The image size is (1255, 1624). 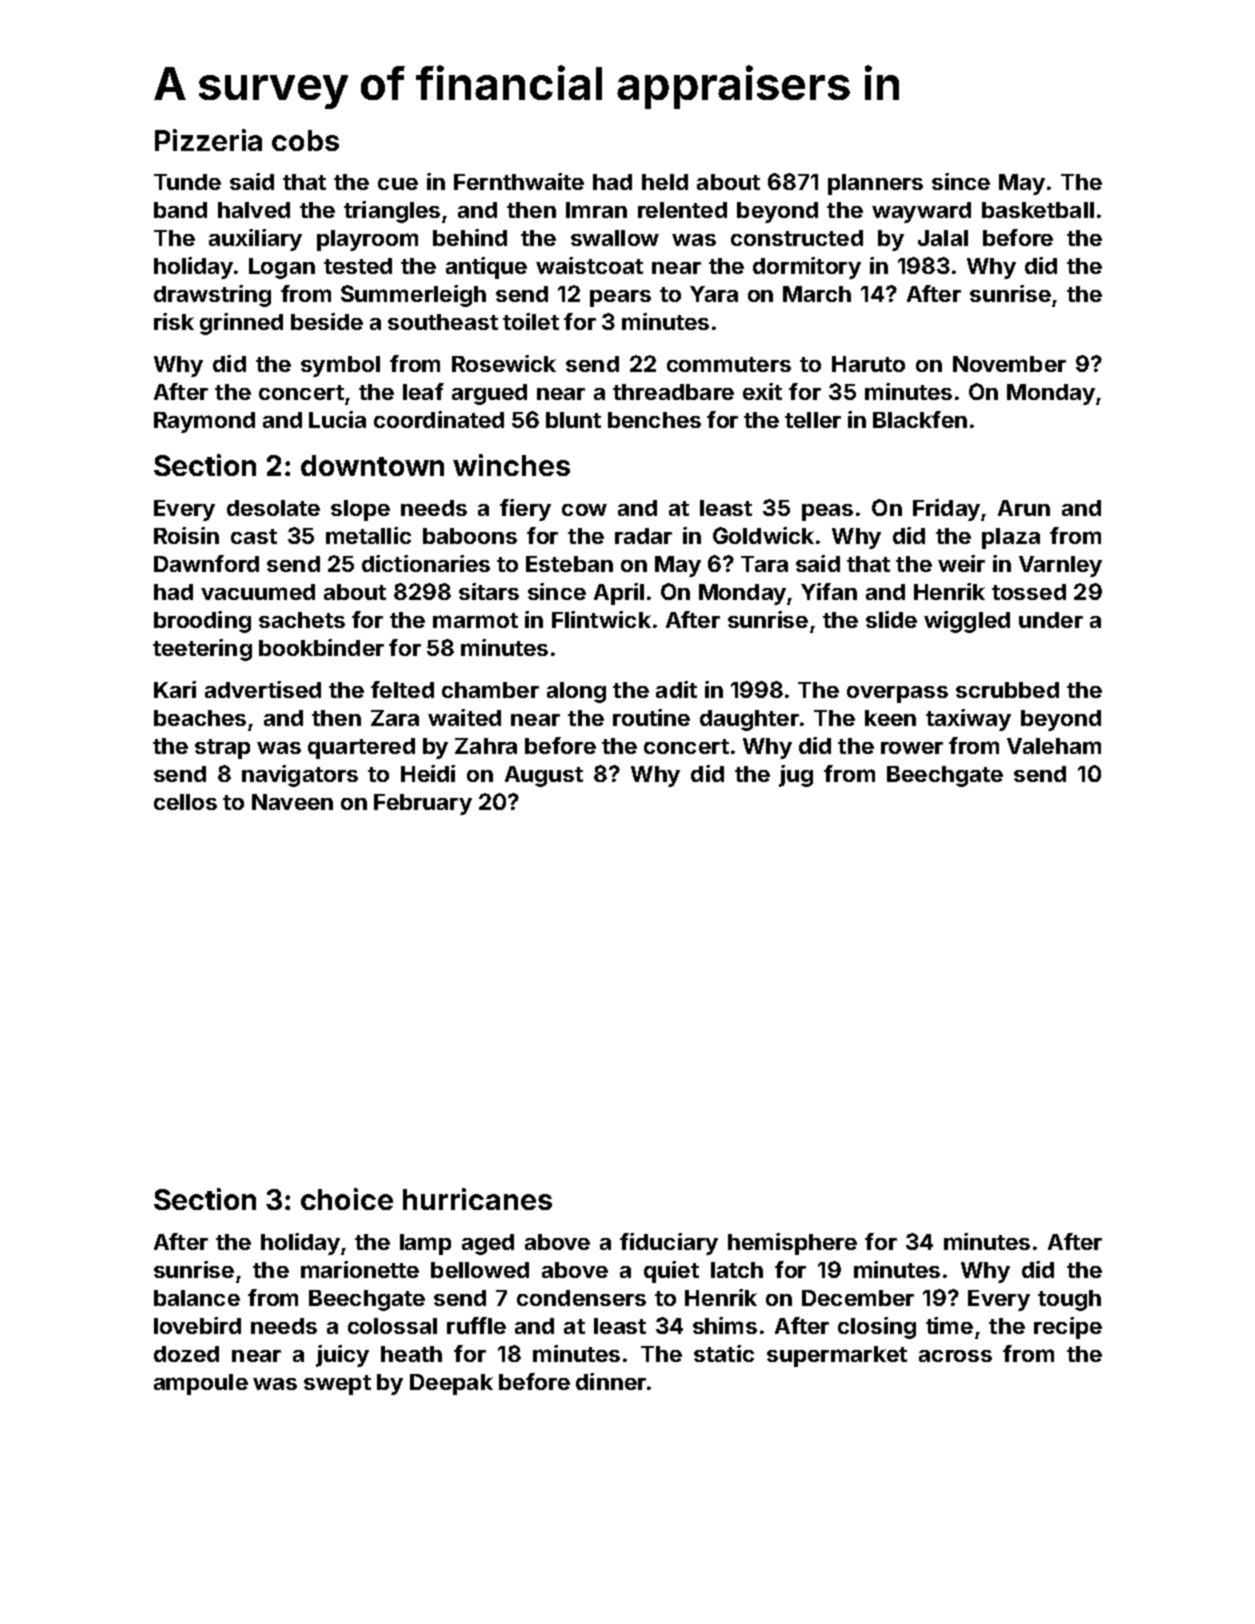 What do you see at coordinates (185, 802) in the screenshot?
I see `cellos` at bounding box center [185, 802].
